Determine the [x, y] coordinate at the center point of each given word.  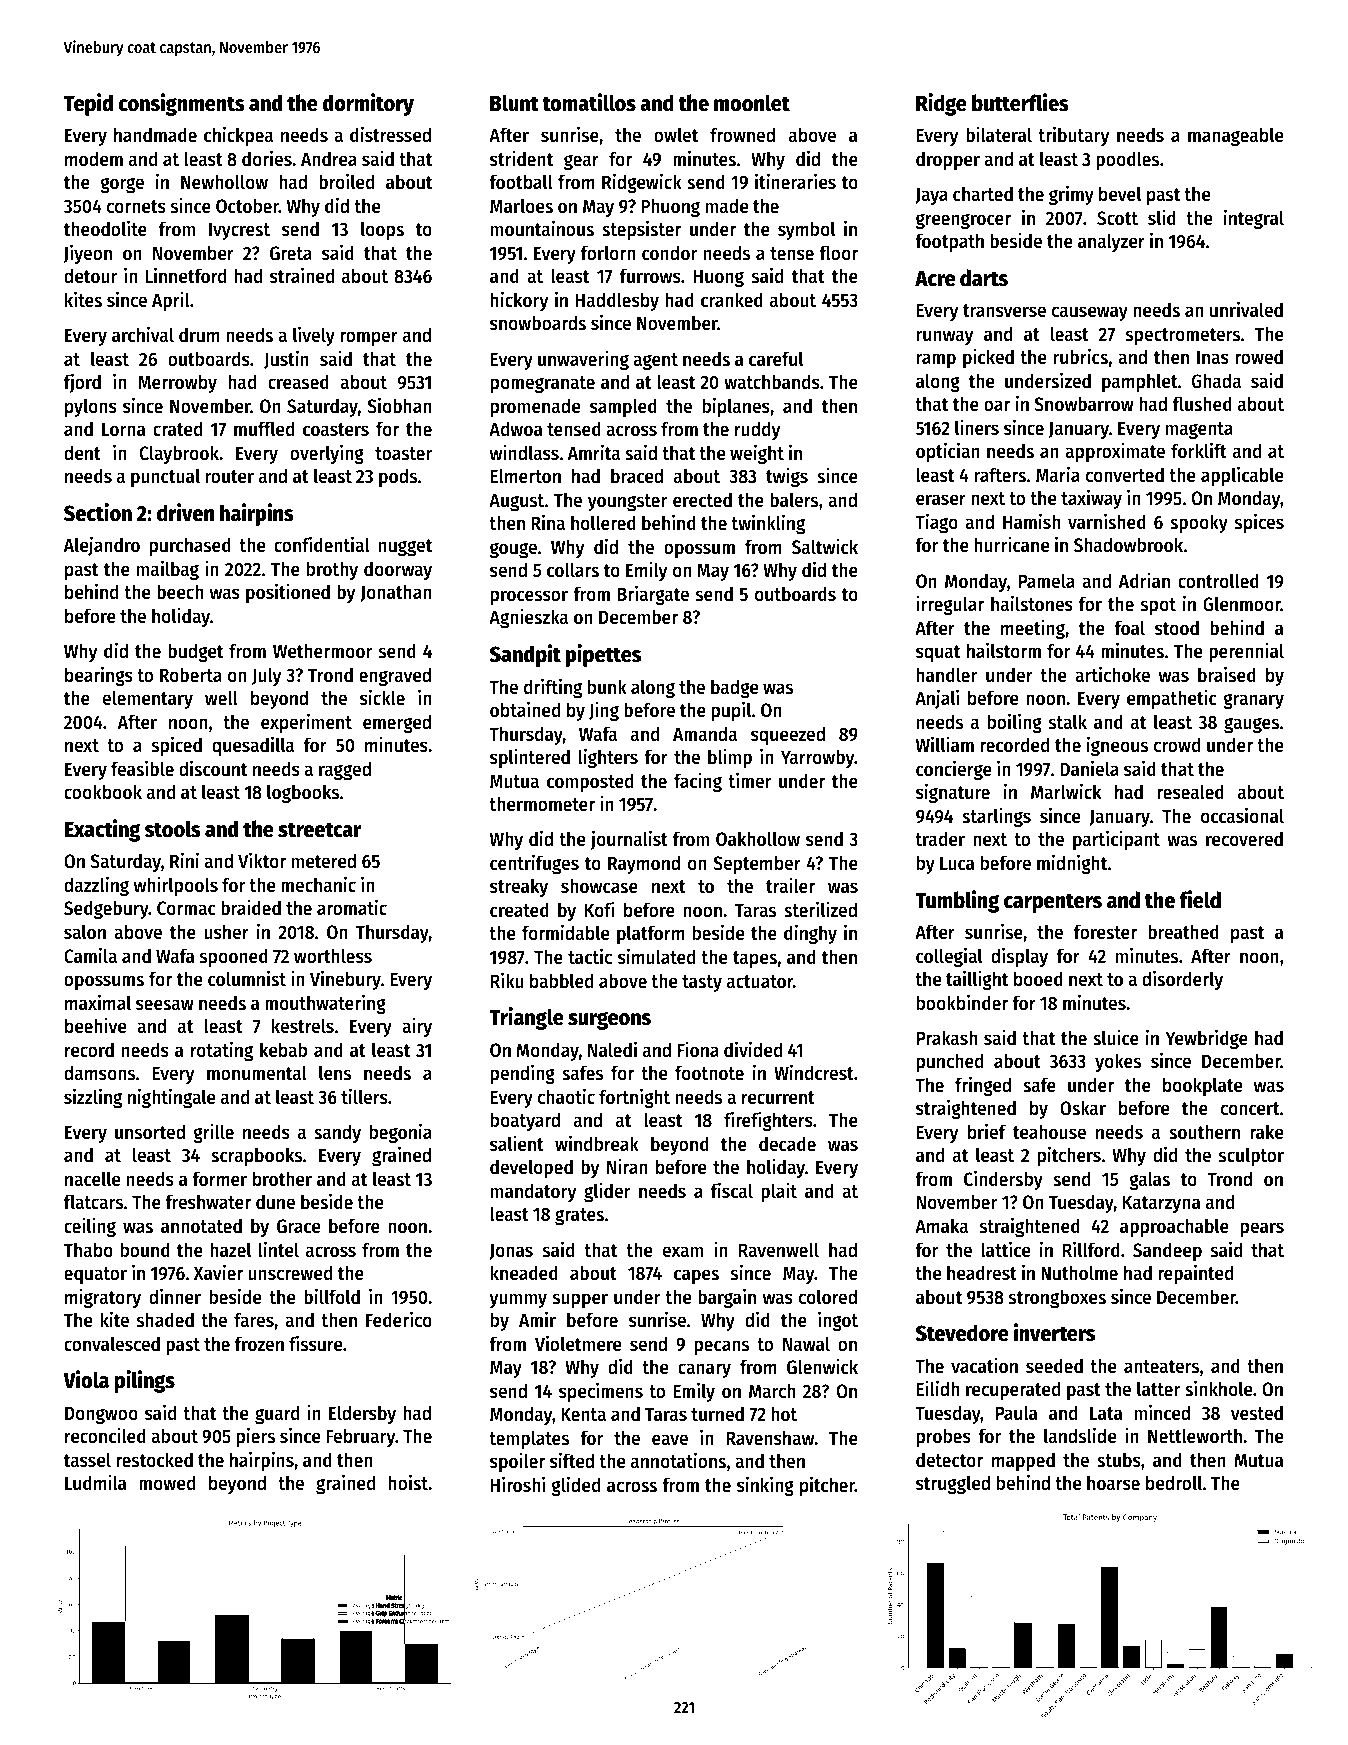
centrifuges [534, 864]
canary [704, 1370]
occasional [1242, 815]
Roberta [191, 674]
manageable [1235, 136]
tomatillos [589, 102]
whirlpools [176, 886]
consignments [182, 104]
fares [254, 1320]
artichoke [1112, 674]
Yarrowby [818, 758]
